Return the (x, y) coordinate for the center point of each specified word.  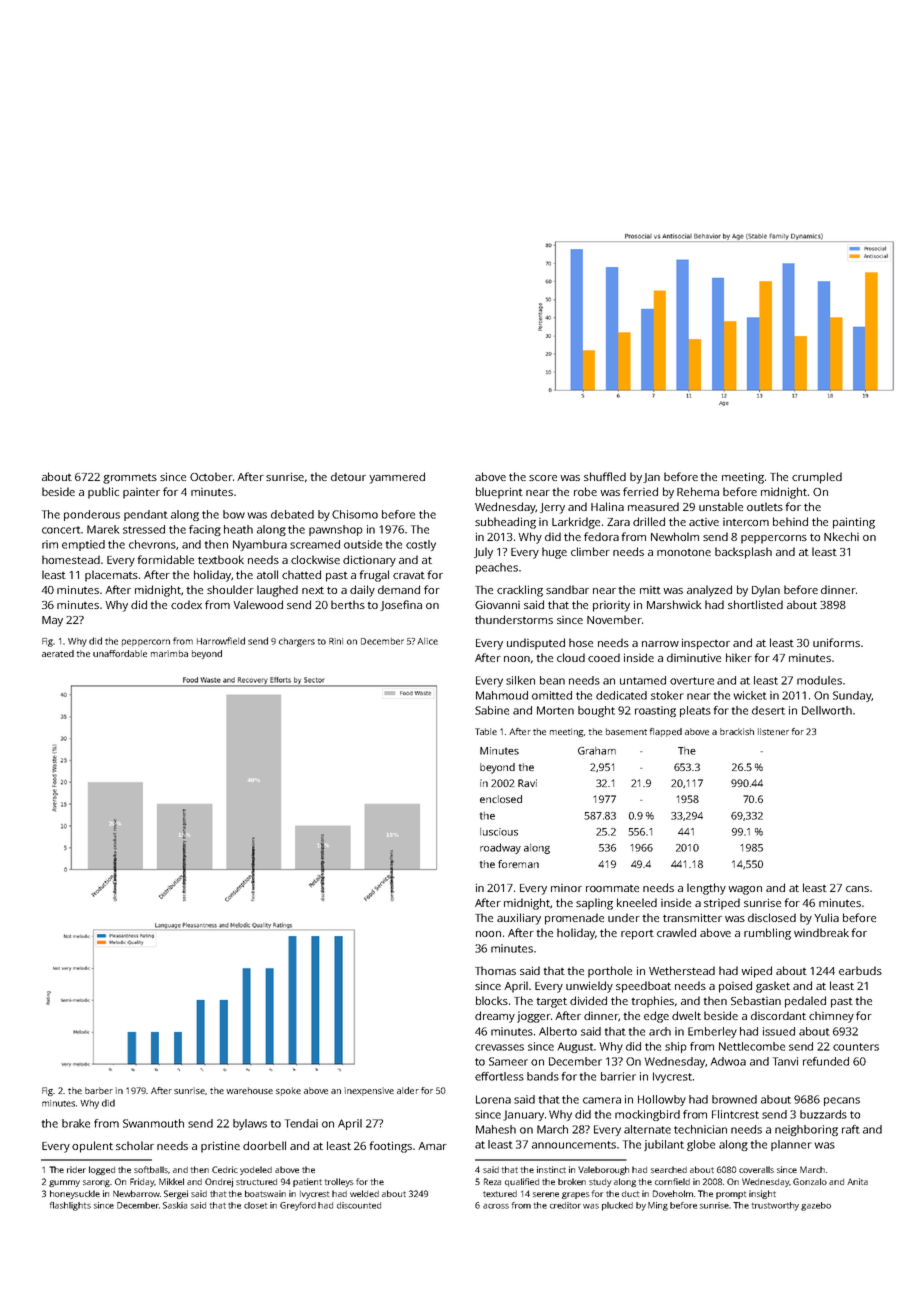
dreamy (495, 1017)
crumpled (817, 478)
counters (856, 1047)
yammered (397, 478)
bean (552, 680)
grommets (130, 479)
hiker (739, 657)
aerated (58, 653)
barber (99, 1090)
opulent (92, 1147)
